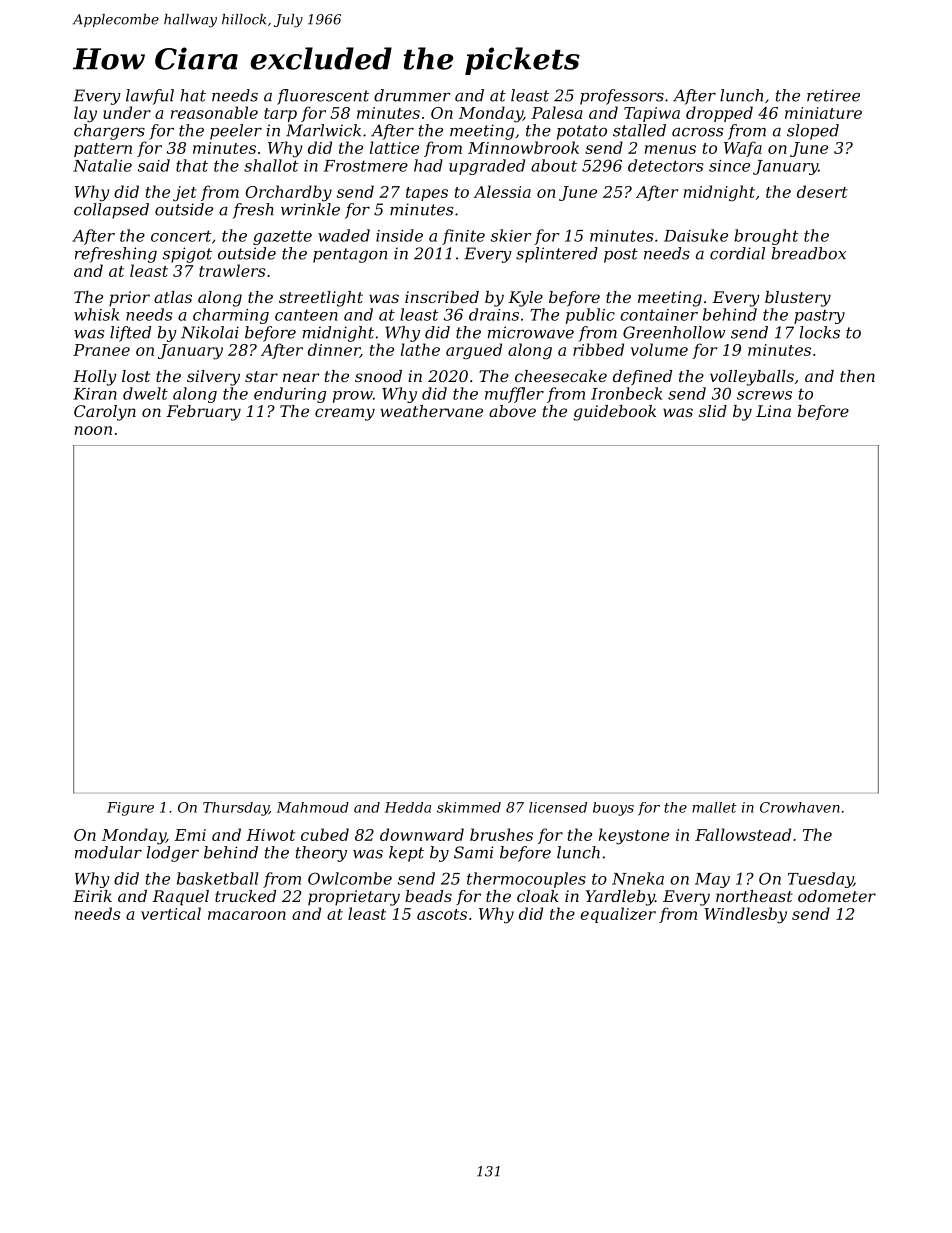  What do you see at coordinates (150, 97) in the screenshot?
I see `lawful` at bounding box center [150, 97].
